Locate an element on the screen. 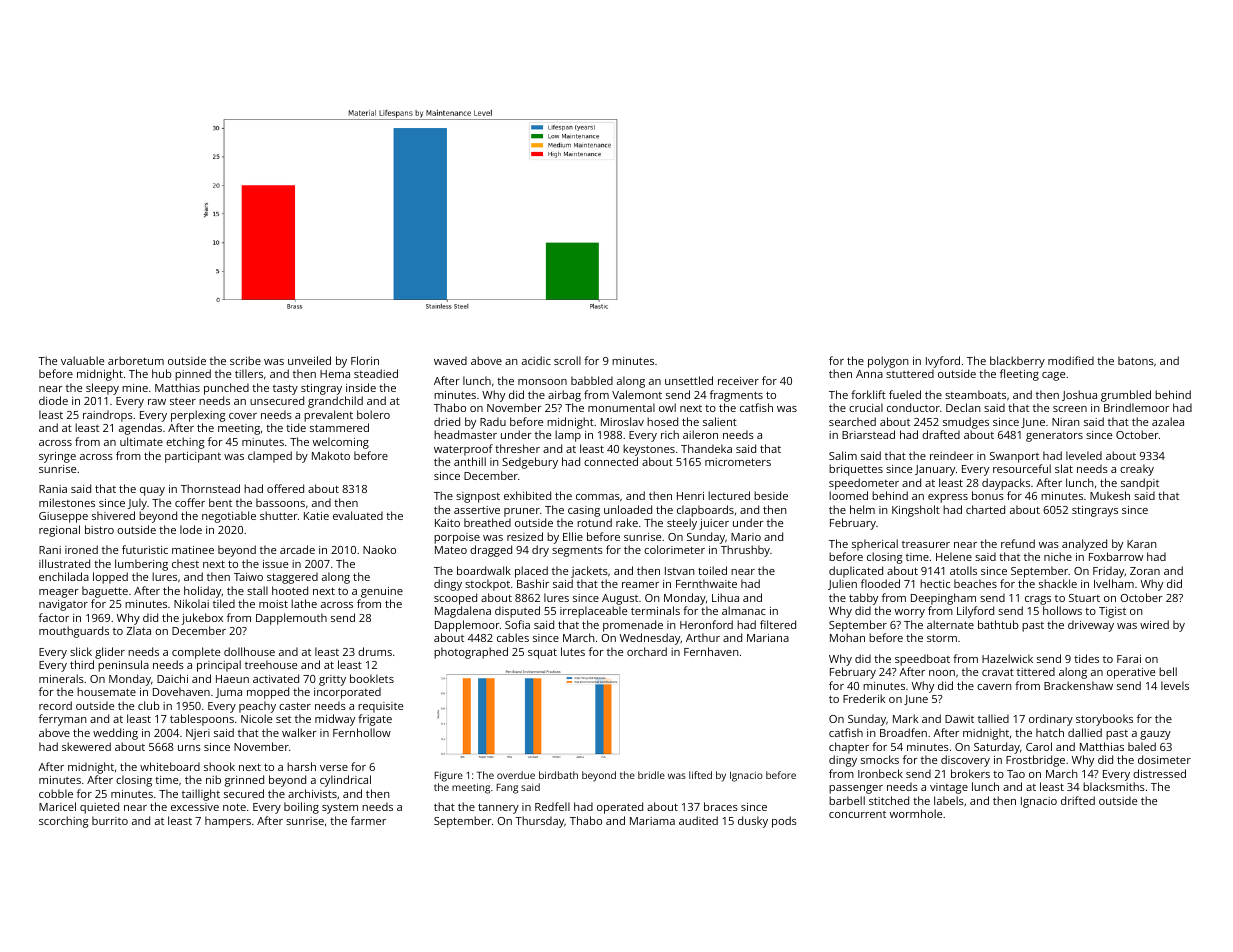 The height and width of the screenshot is (952, 1233). arboretum is located at coordinates (136, 360).
